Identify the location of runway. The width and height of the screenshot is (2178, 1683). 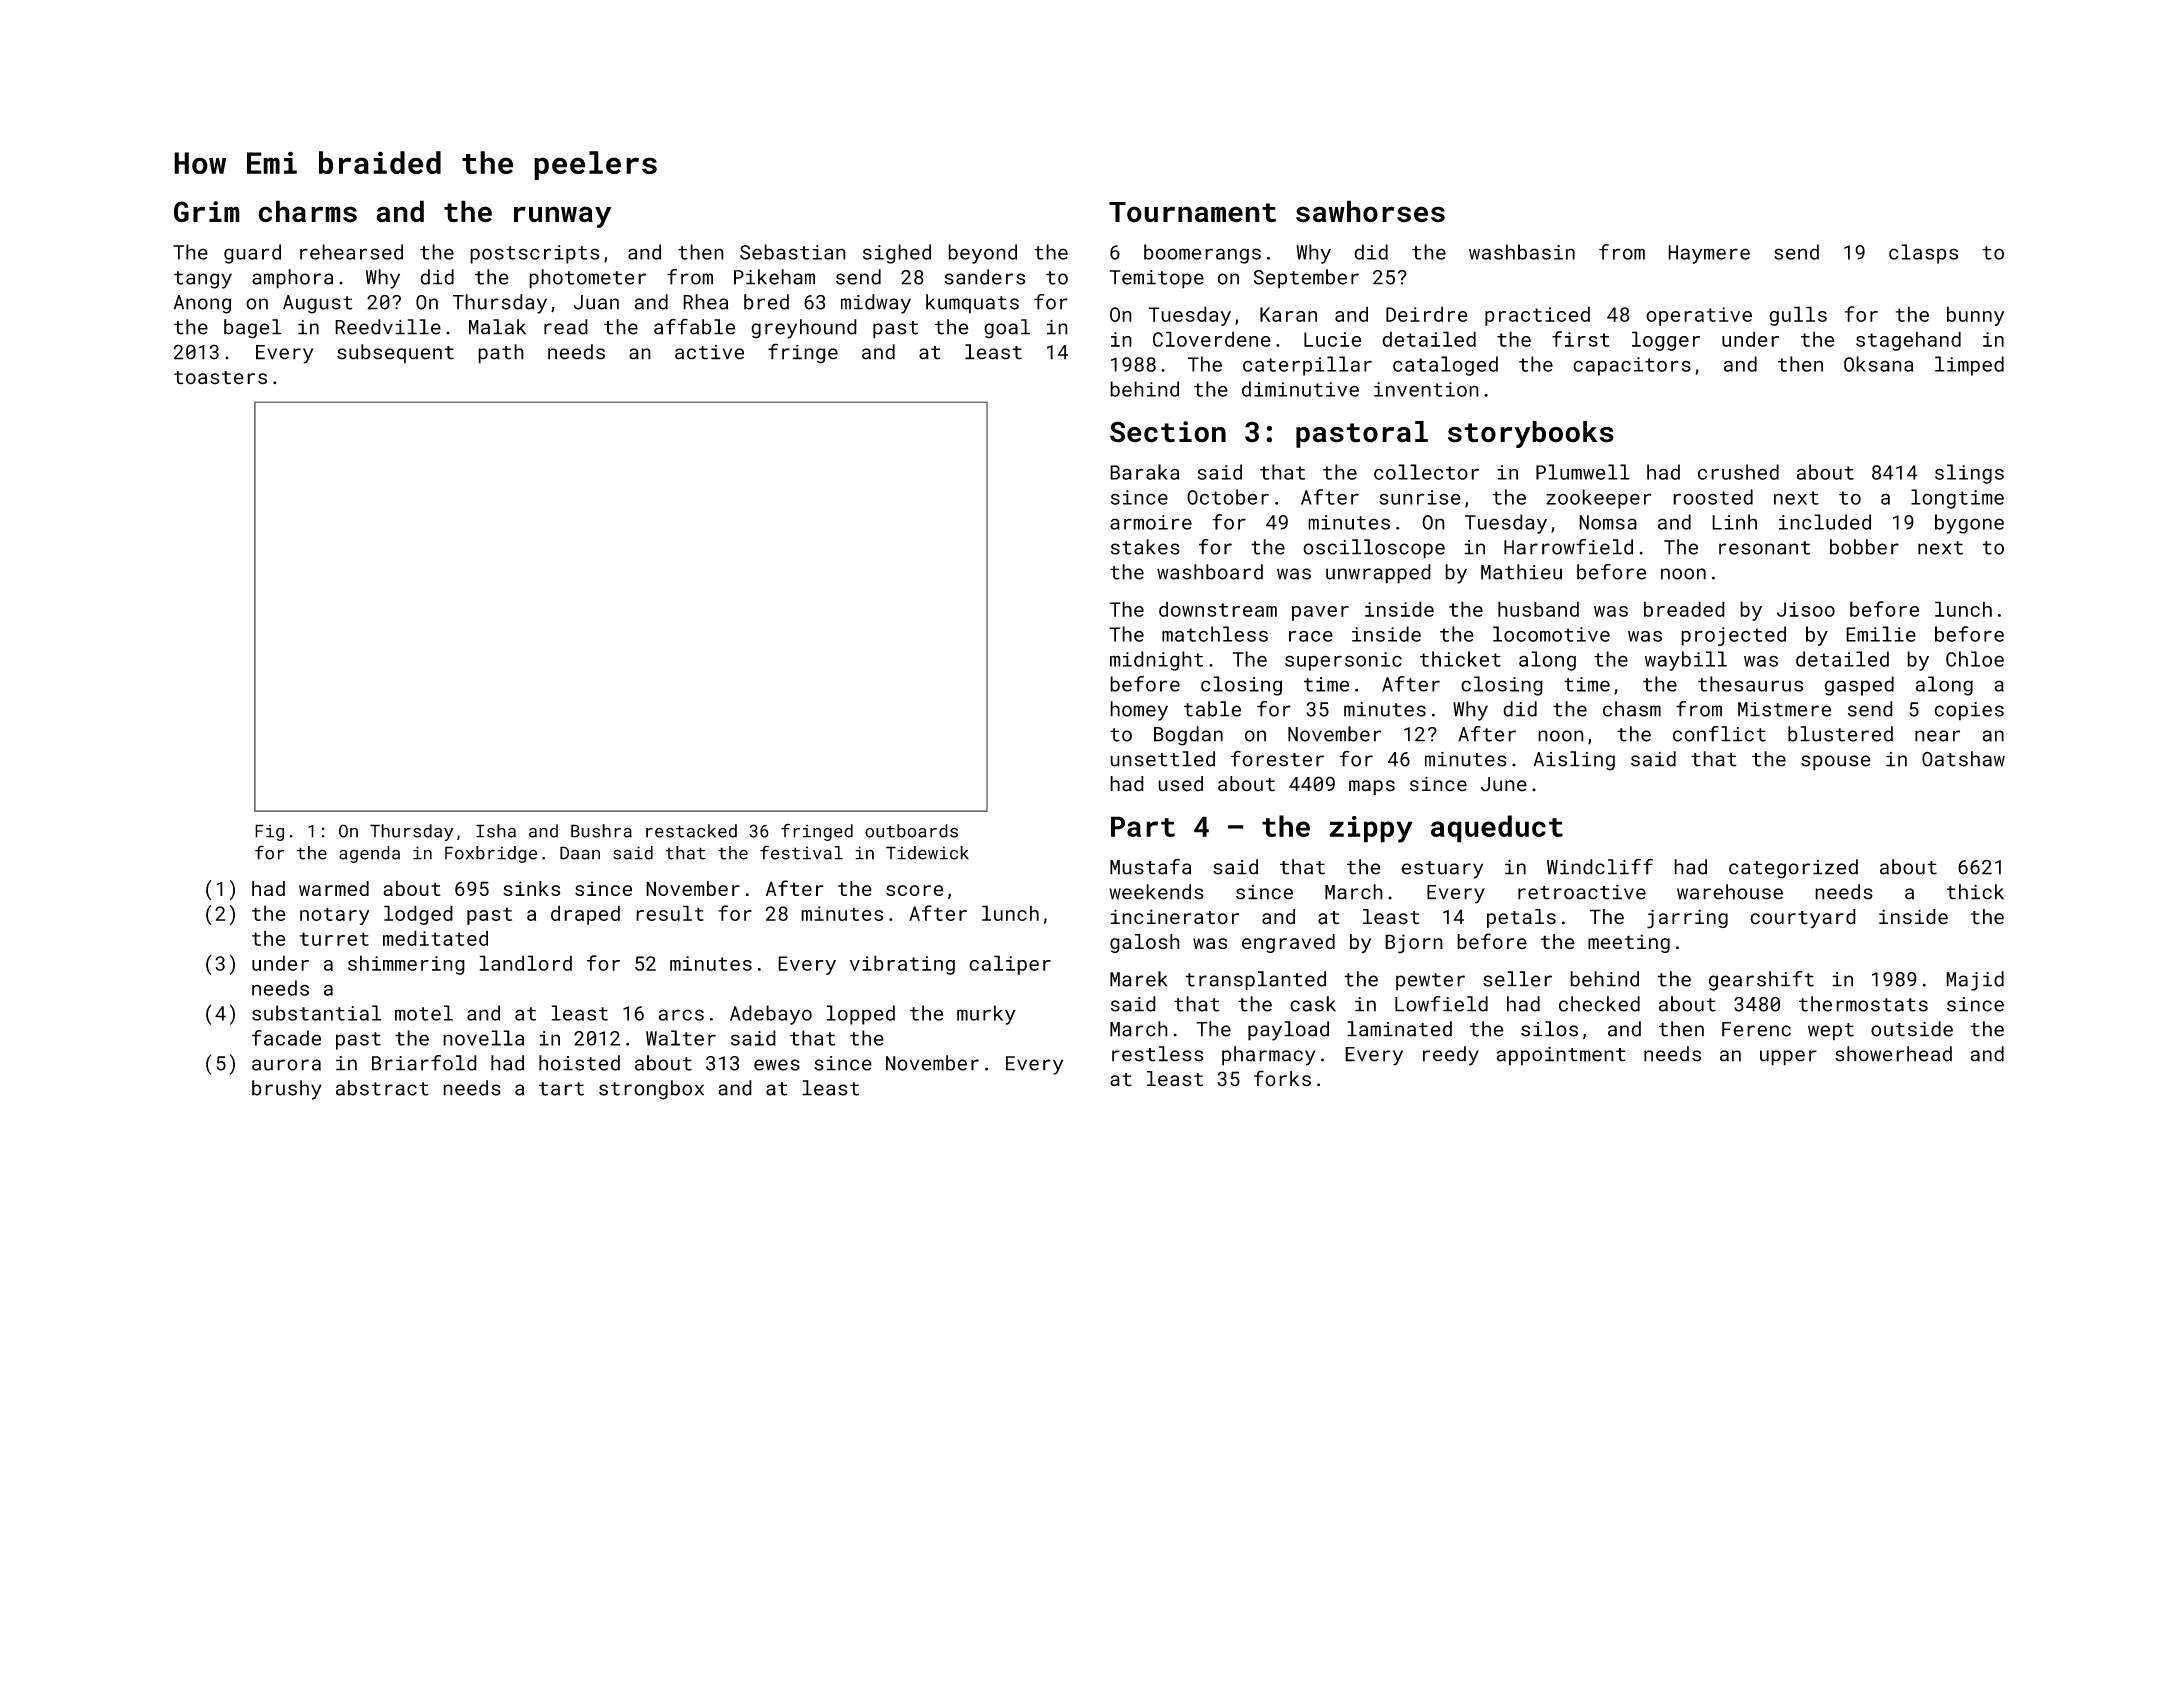
(562, 217).
